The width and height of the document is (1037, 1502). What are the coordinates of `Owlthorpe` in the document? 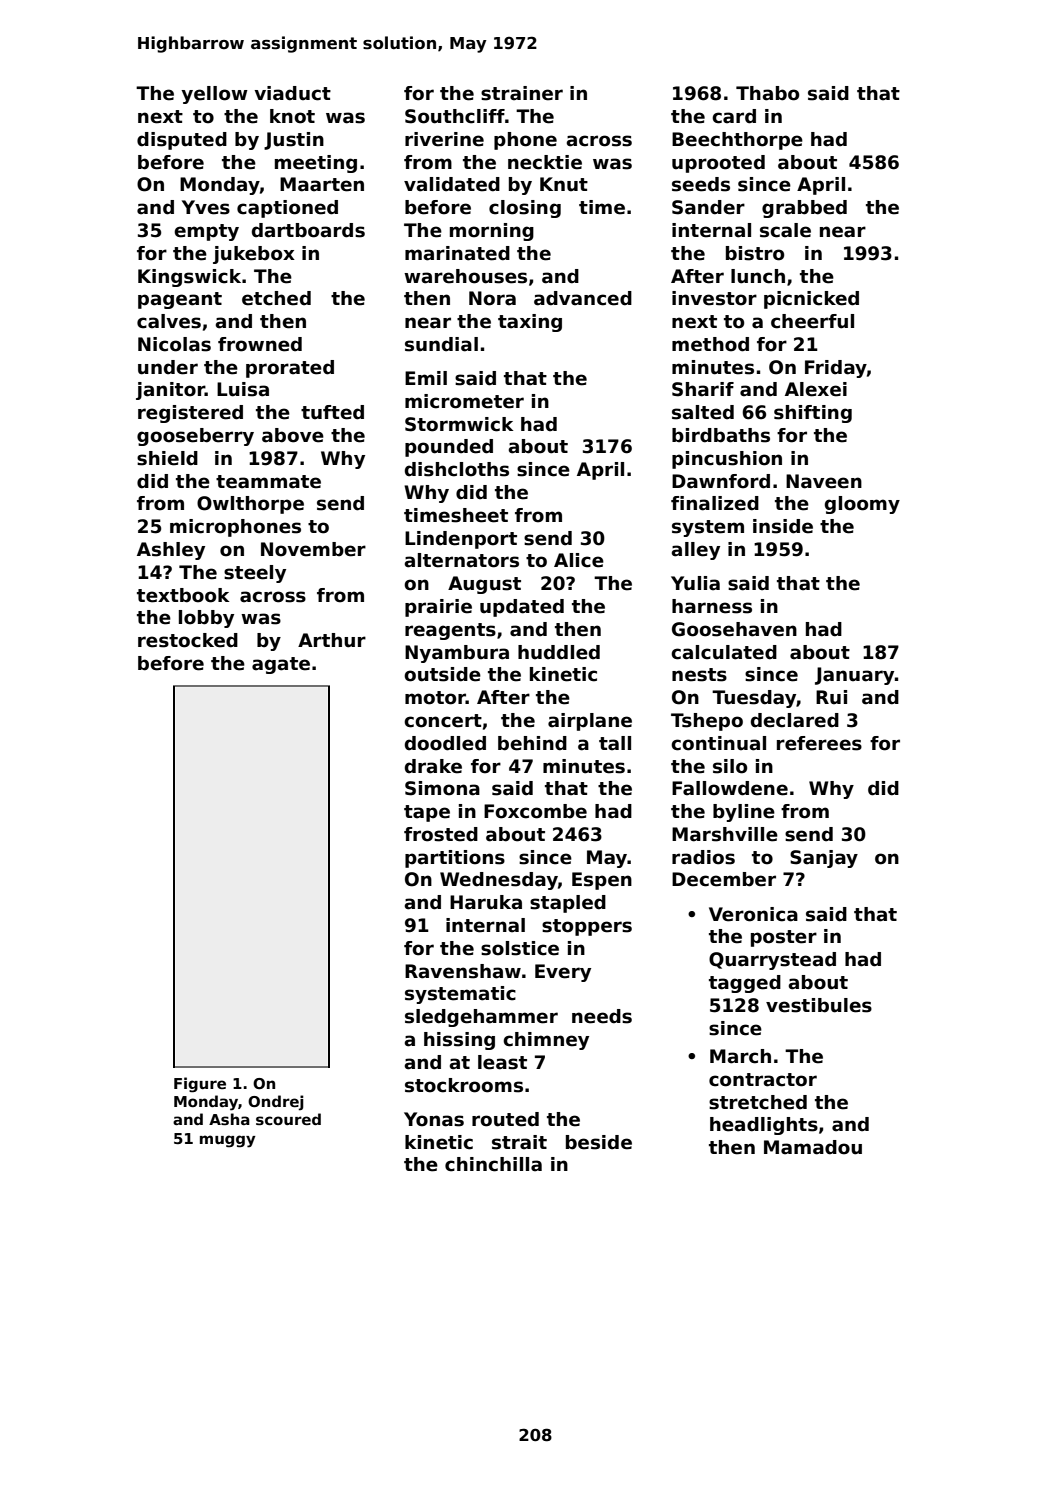 It's located at (250, 505).
